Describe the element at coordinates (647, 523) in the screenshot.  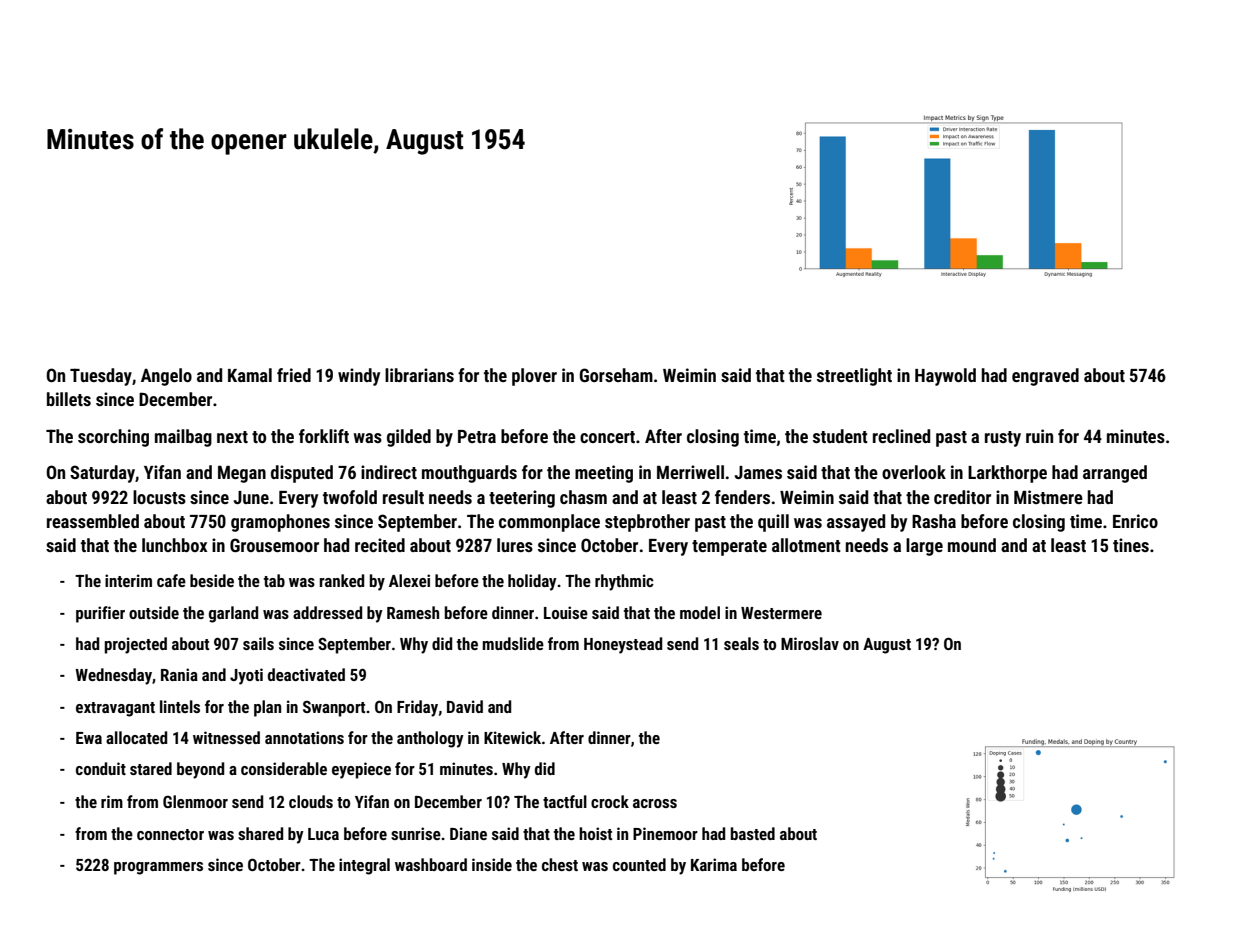
I see `stepbrother` at that location.
